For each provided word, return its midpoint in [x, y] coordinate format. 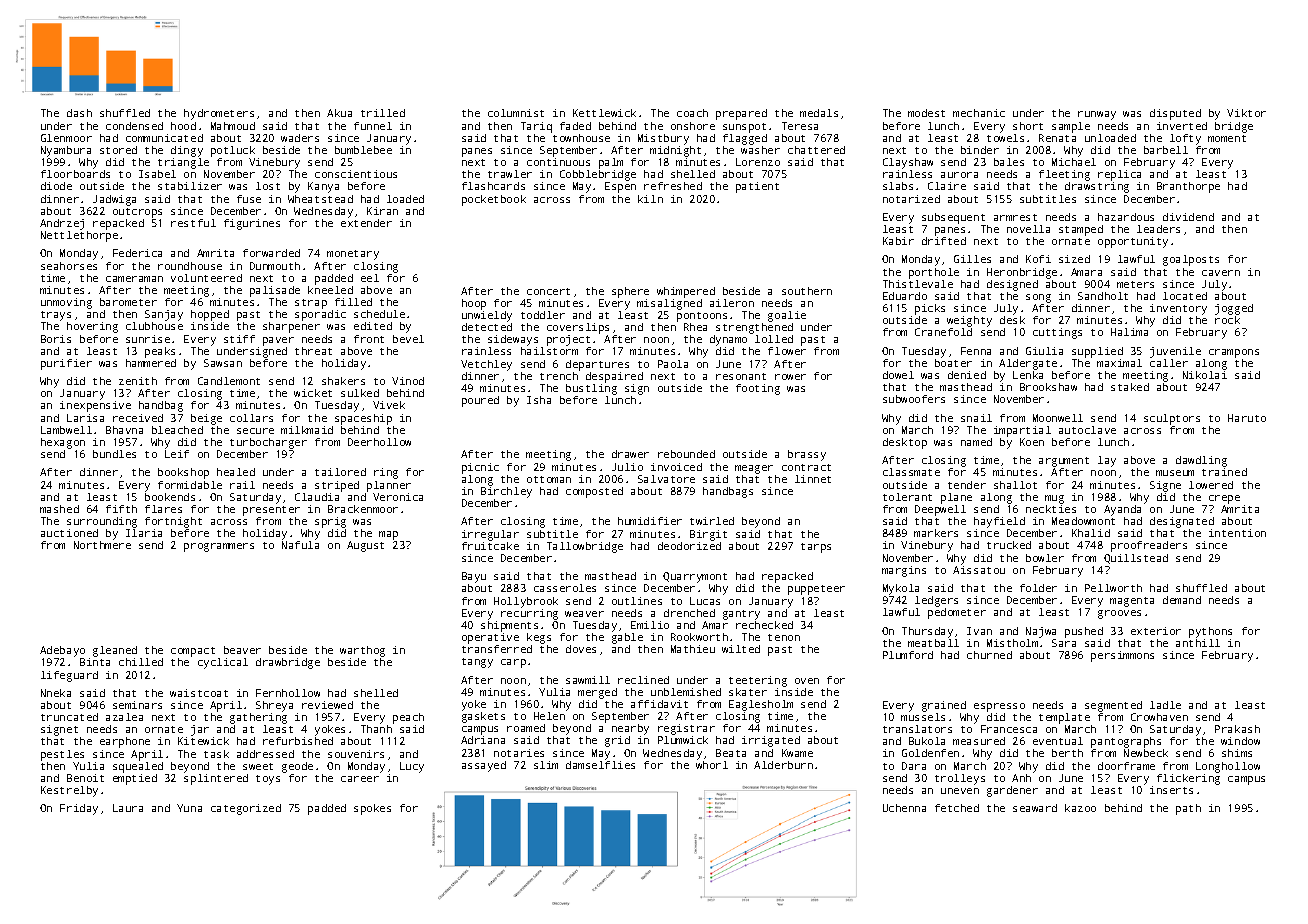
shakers [343, 381]
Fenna [976, 351]
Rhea [695, 327]
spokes [372, 809]
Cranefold [943, 332]
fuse [249, 199]
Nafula [300, 545]
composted [594, 492]
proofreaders [1149, 546]
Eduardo [905, 296]
